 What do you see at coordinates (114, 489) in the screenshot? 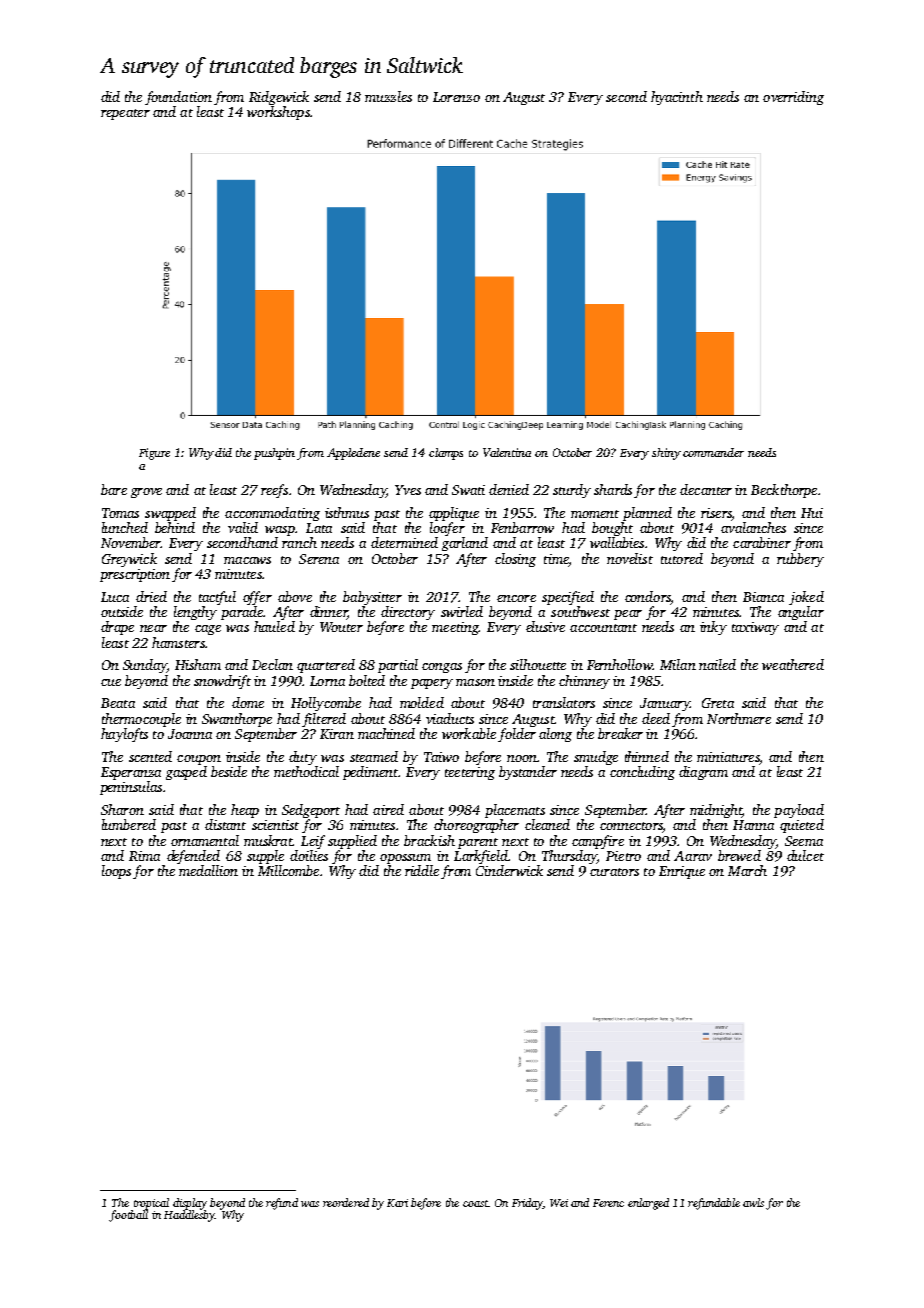
I see `bare` at bounding box center [114, 489].
